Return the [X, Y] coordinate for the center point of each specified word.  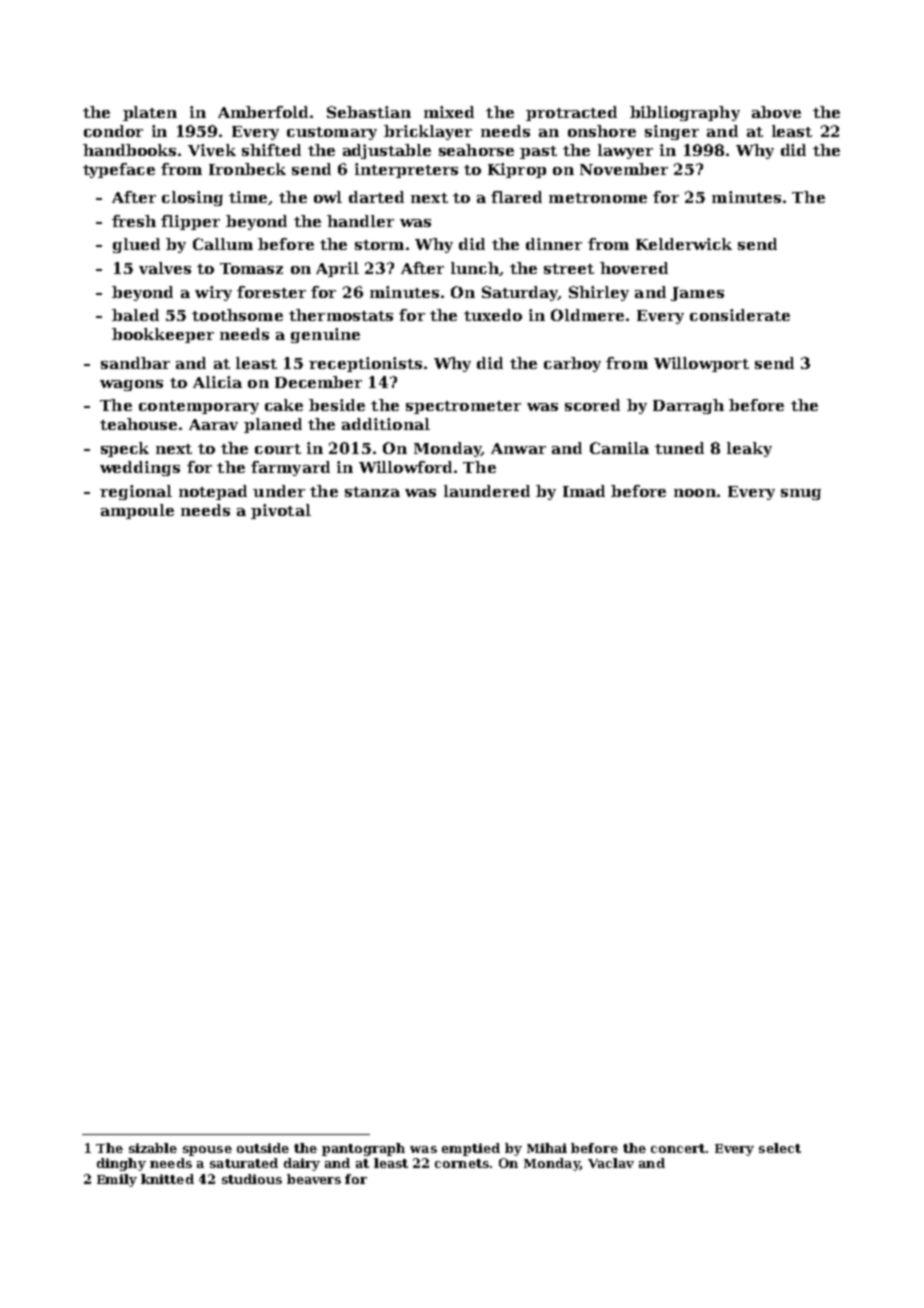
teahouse [138, 424]
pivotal [281, 511]
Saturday [520, 293]
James [697, 294]
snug [801, 494]
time [248, 197]
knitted [167, 1179]
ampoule [137, 511]
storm [379, 245]
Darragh [688, 406]
